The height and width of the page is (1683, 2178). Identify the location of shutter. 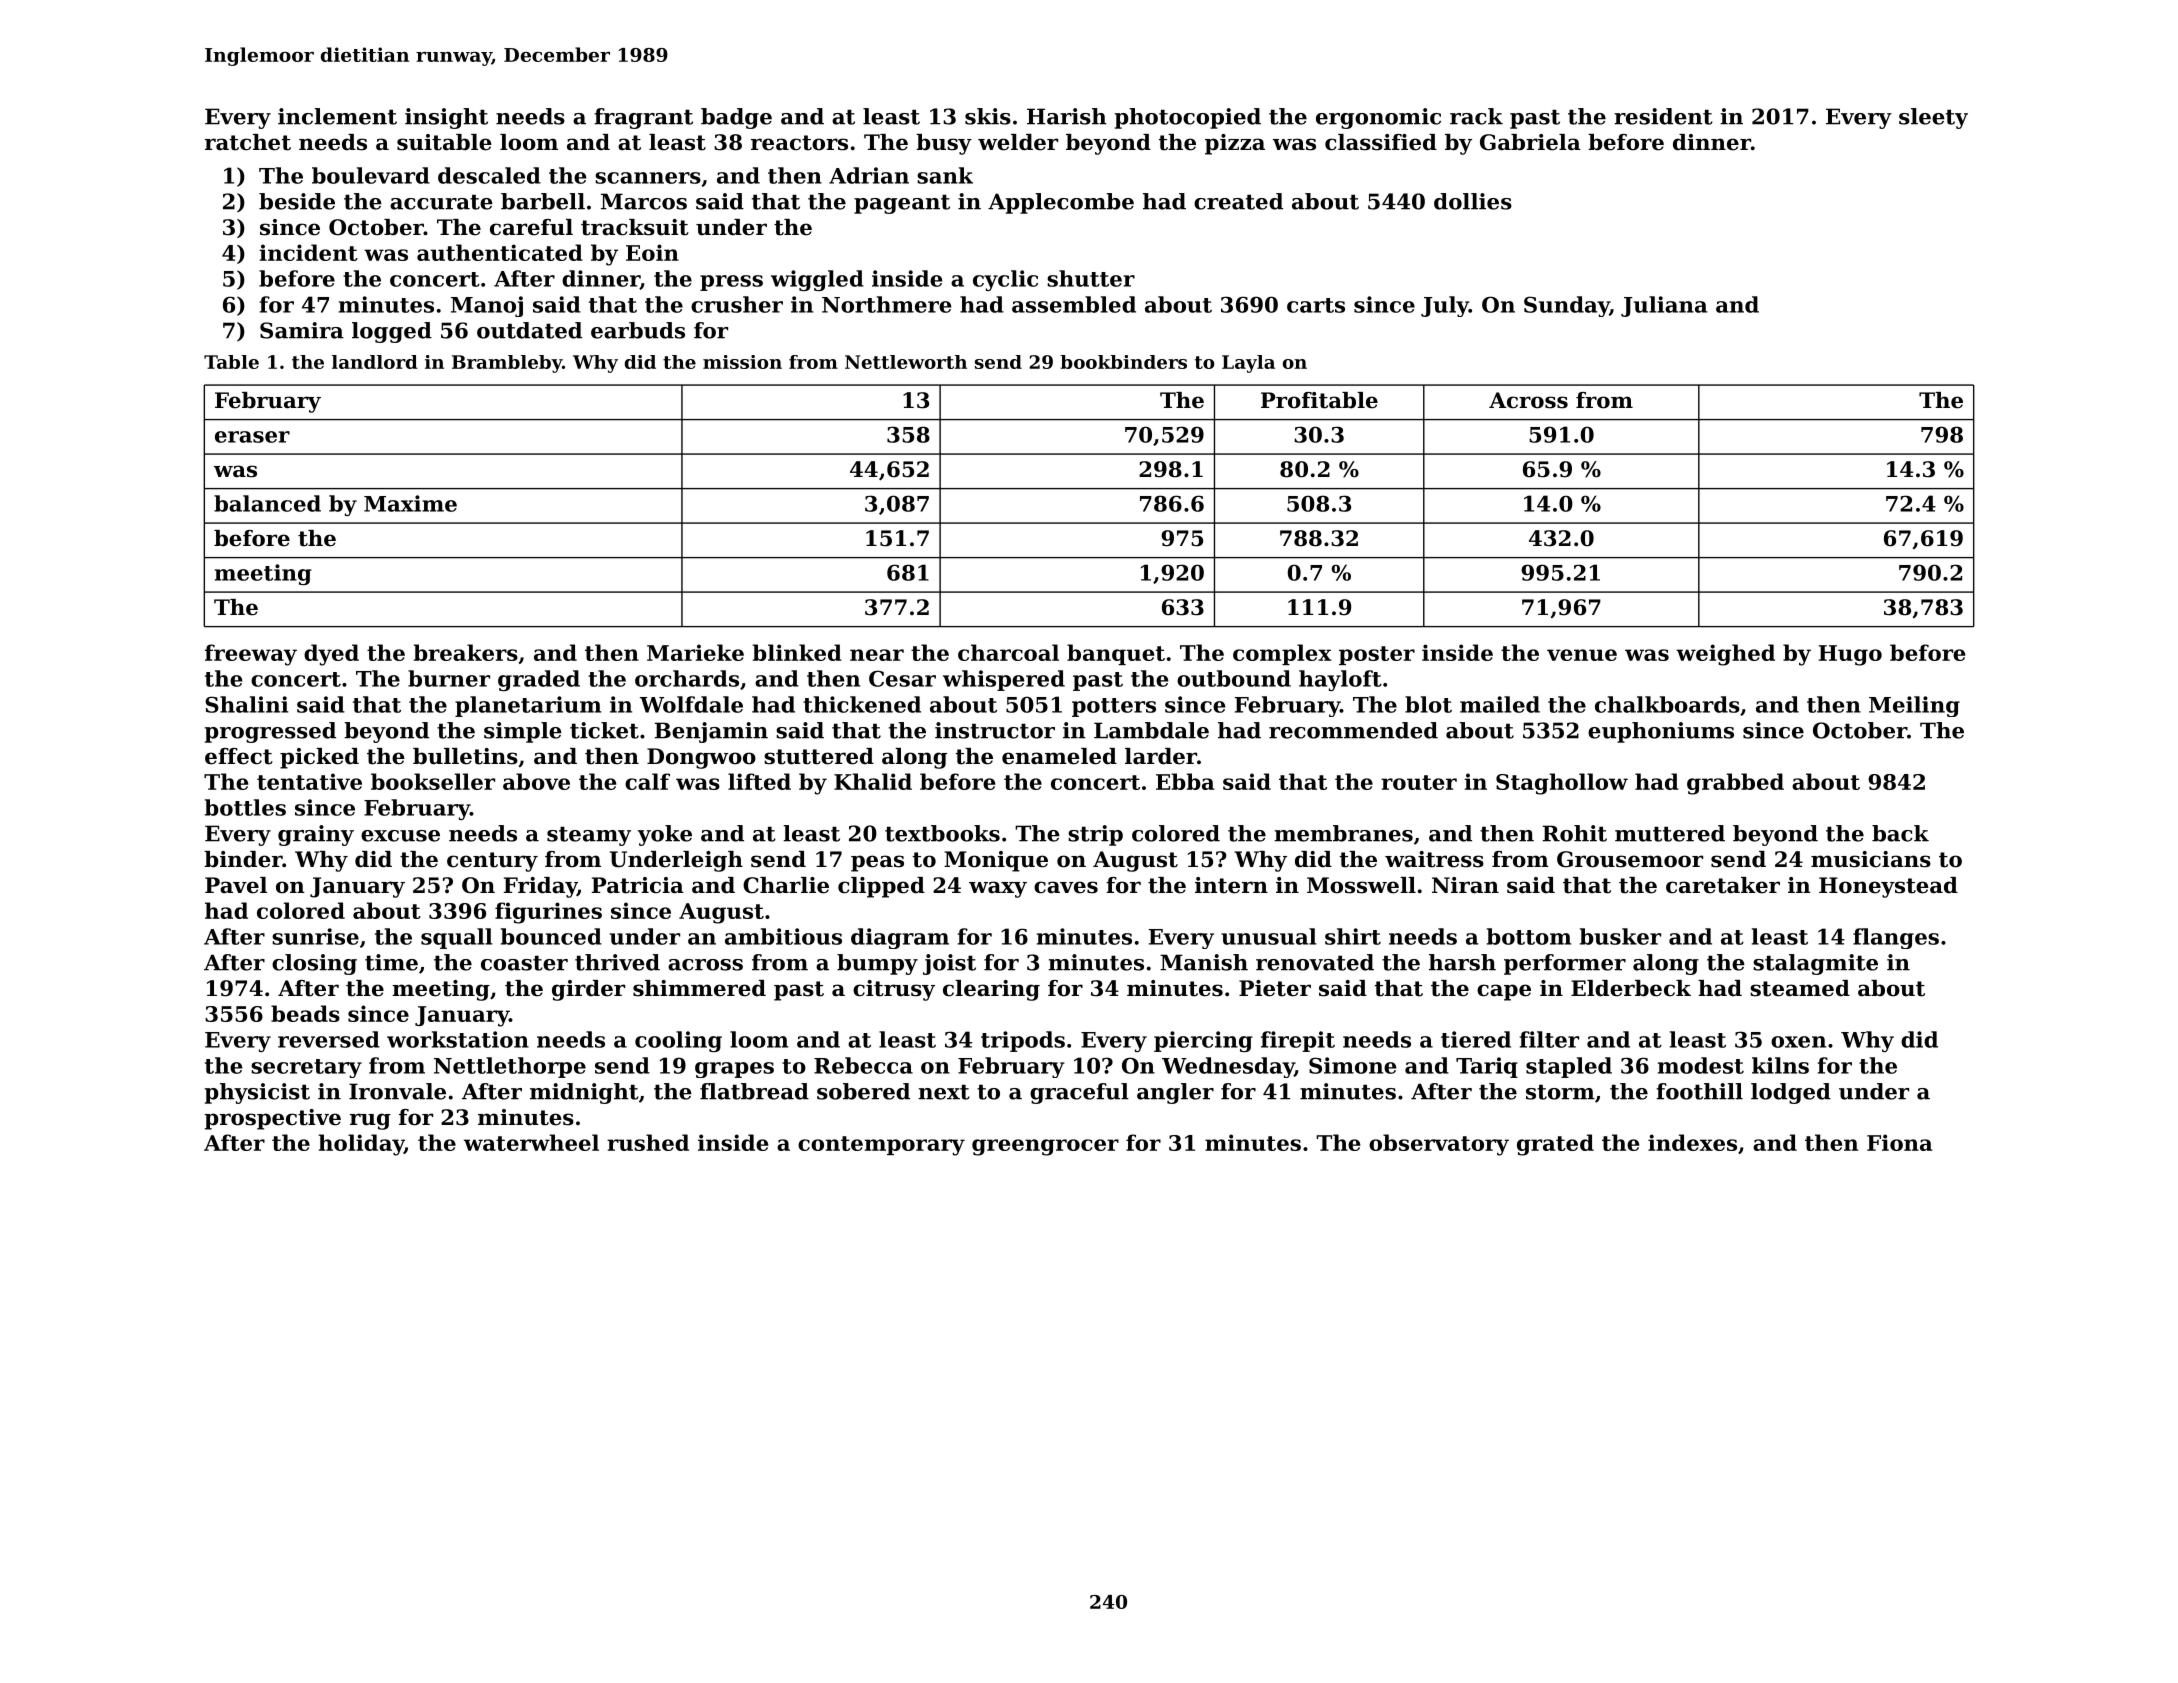
(1091, 278).
